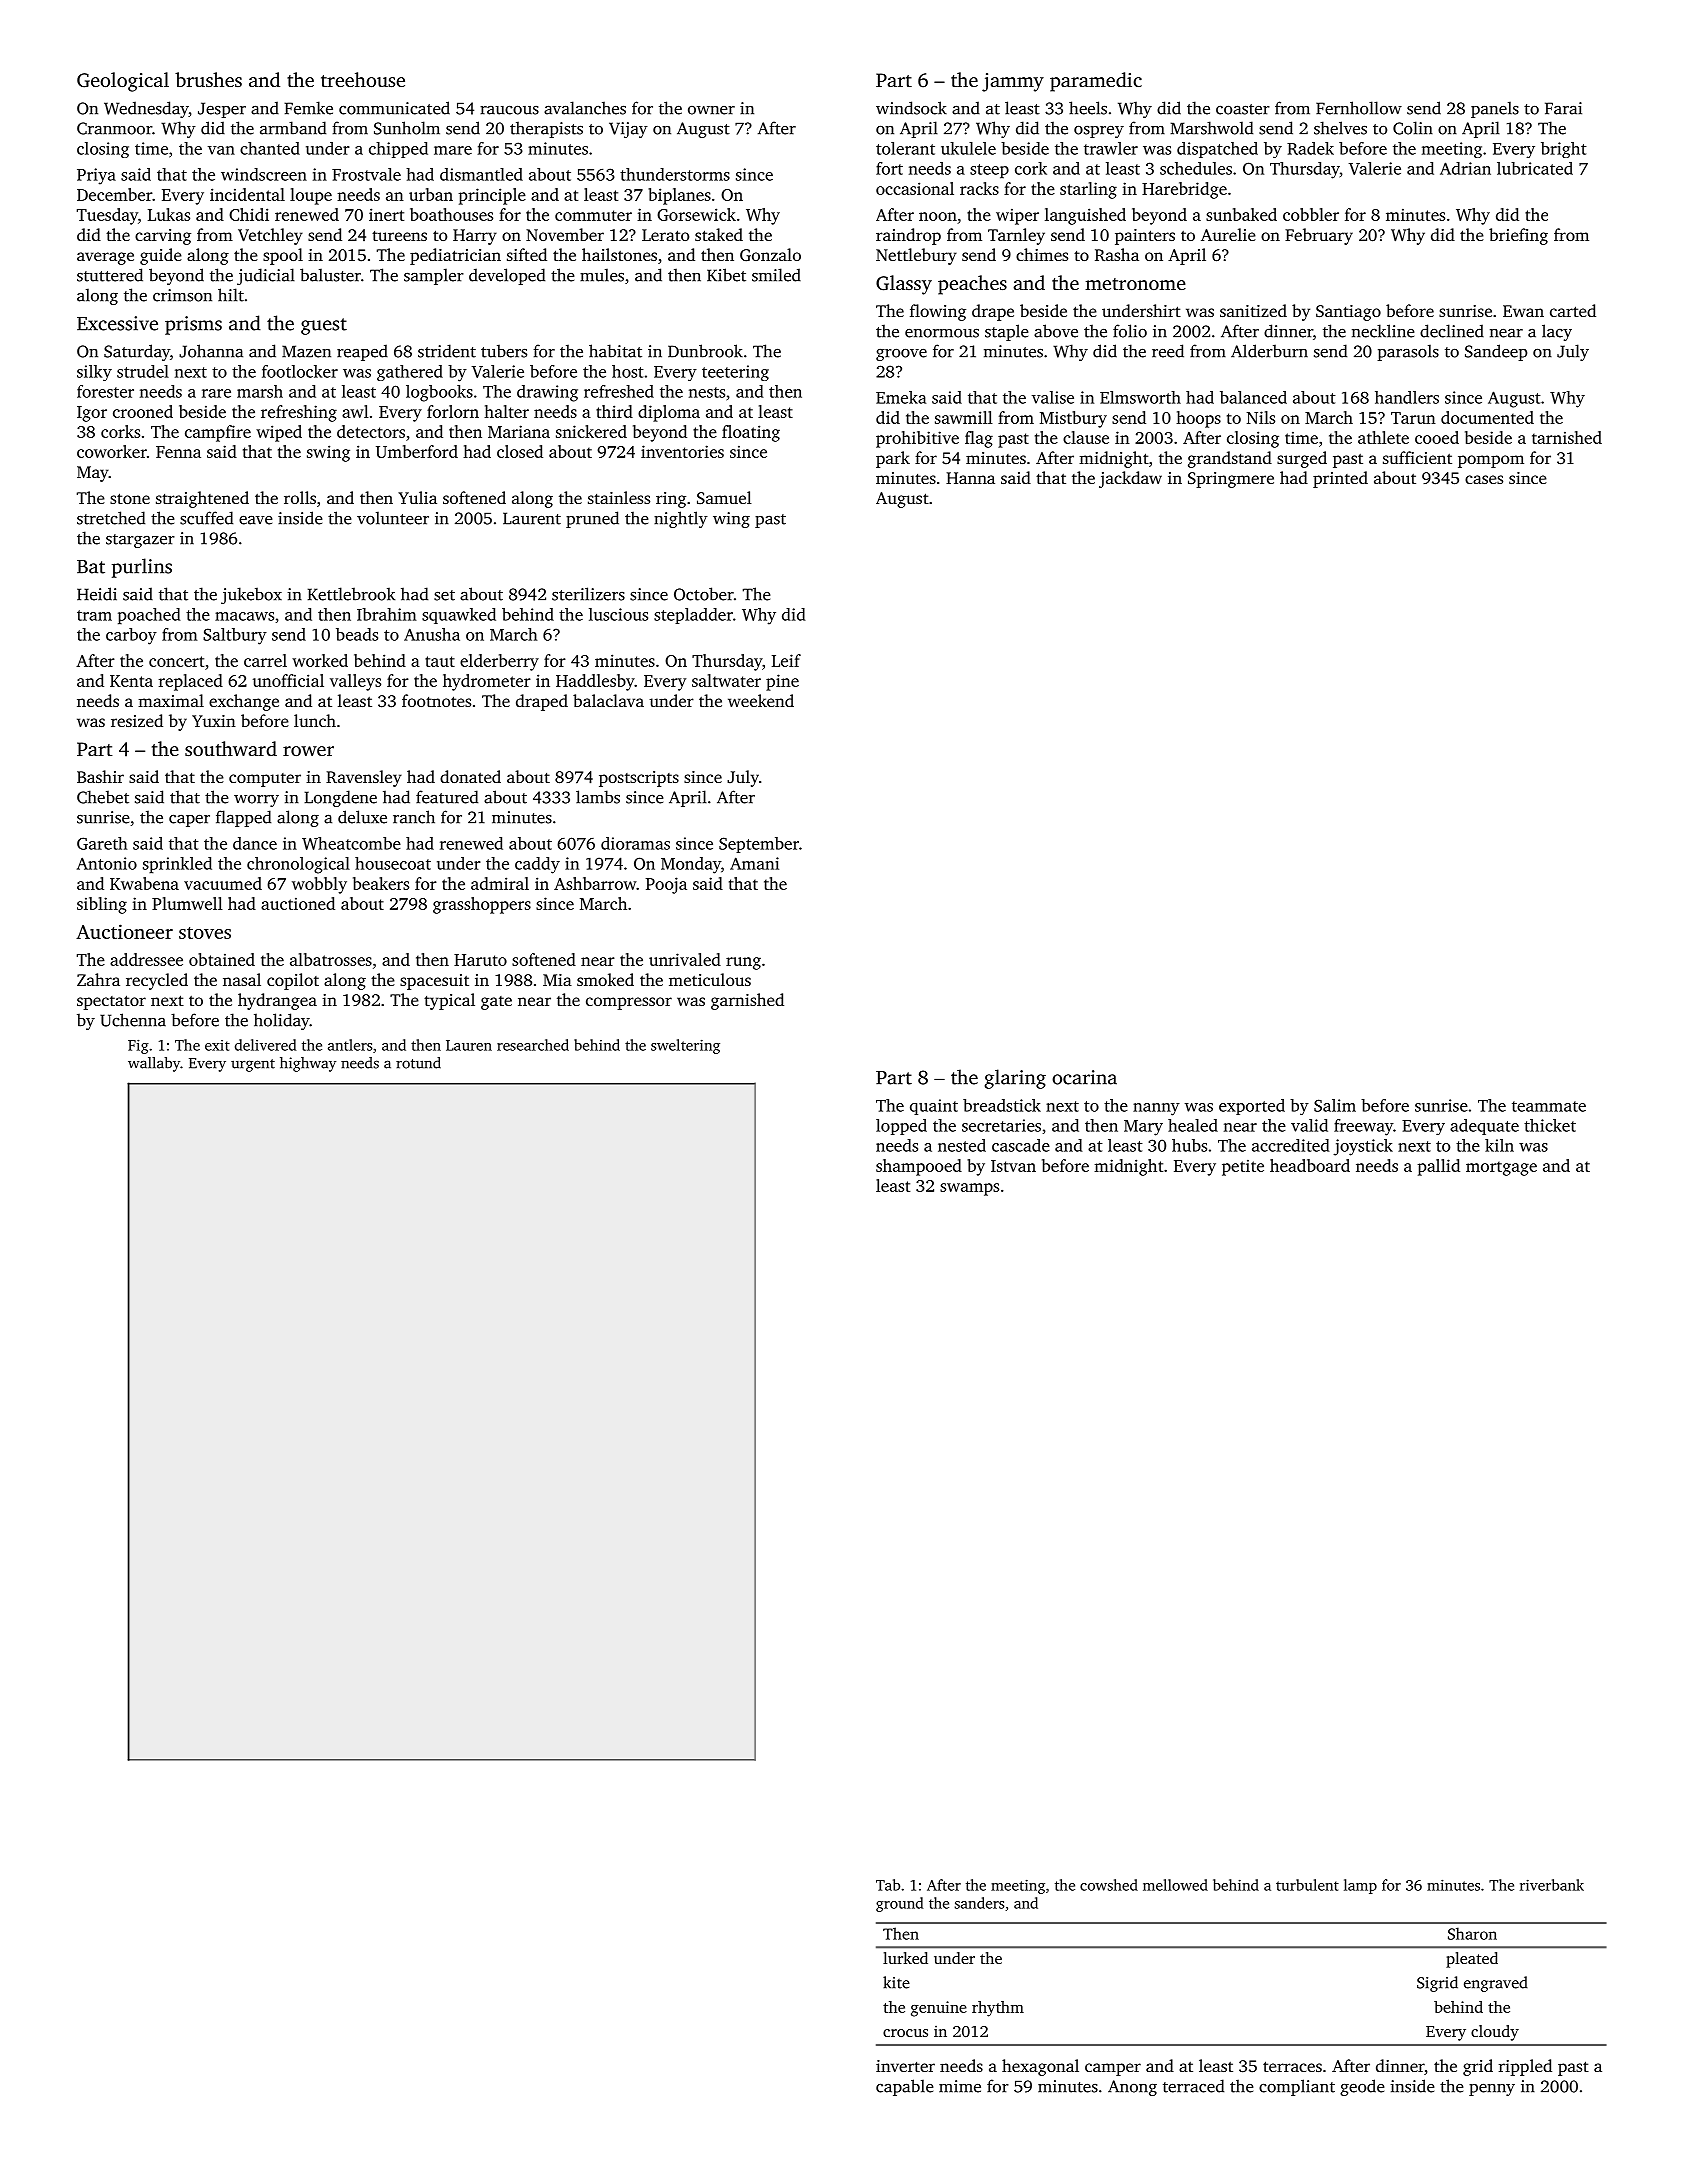  Describe the element at coordinates (1360, 1886) in the screenshot. I see `lamp` at that location.
